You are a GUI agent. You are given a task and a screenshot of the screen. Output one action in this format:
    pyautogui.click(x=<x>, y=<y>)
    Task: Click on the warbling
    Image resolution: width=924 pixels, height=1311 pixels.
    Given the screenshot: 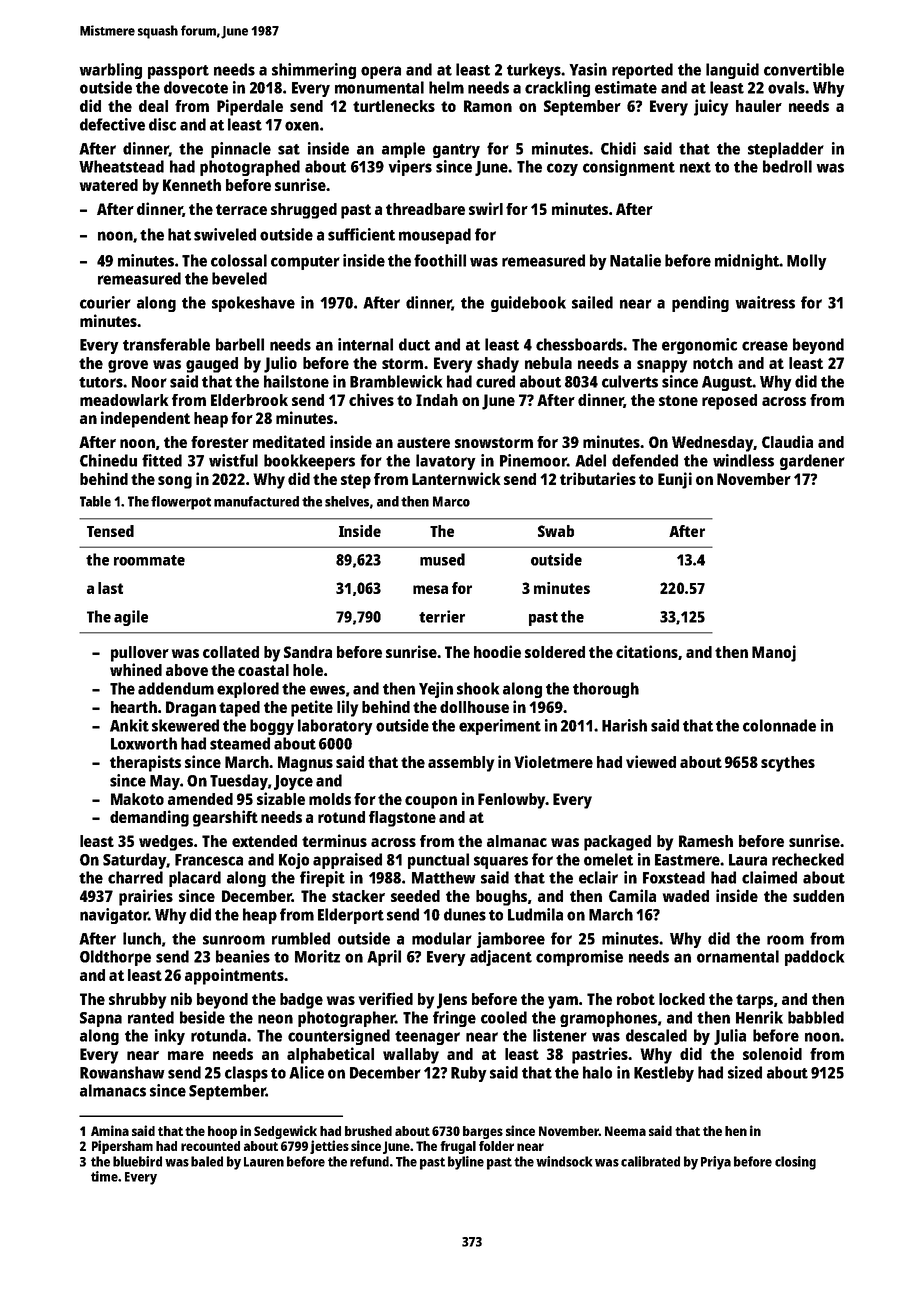 What is the action you would take?
    pyautogui.click(x=110, y=71)
